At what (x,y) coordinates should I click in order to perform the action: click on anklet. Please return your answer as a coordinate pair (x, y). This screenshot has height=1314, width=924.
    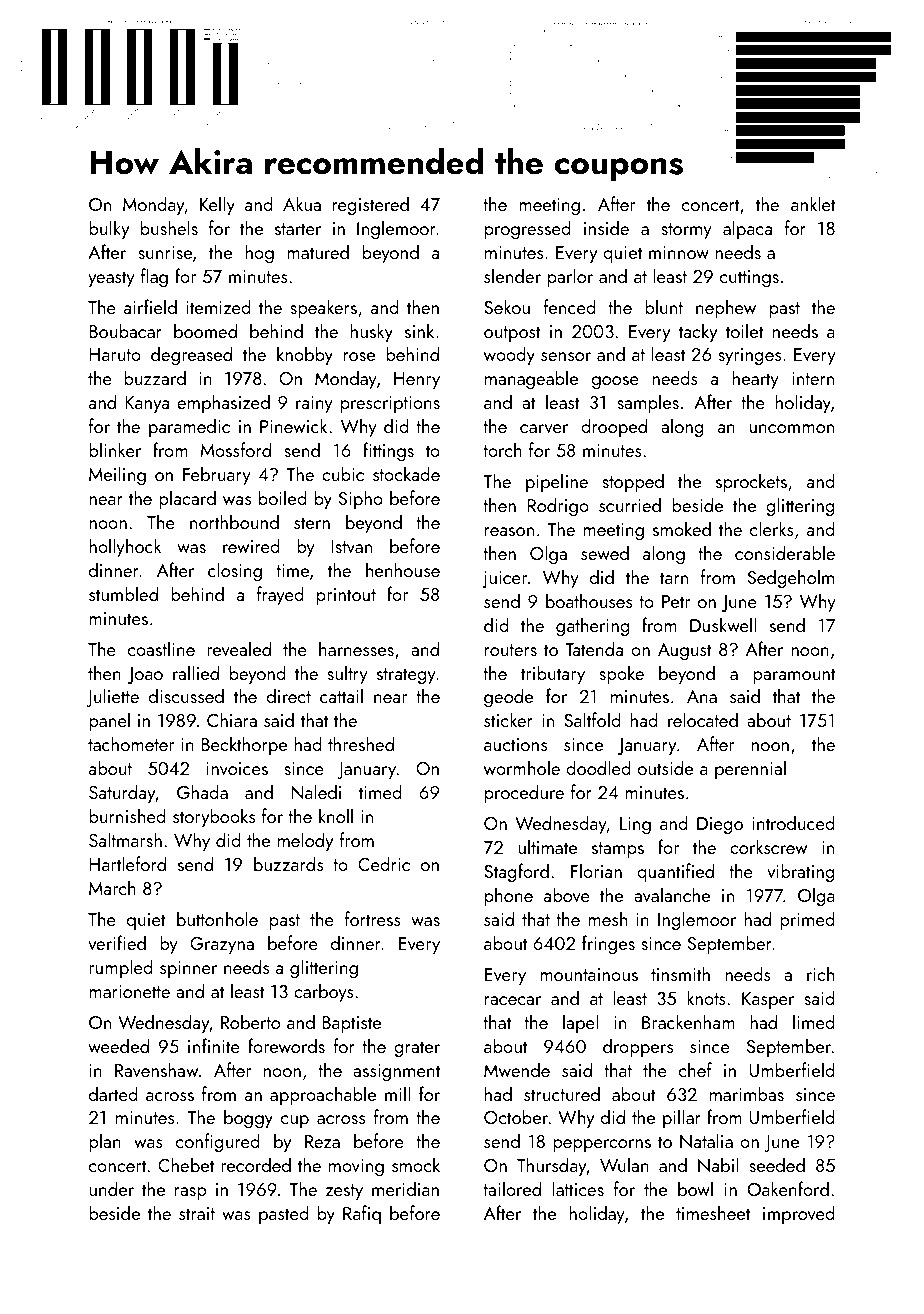
    Looking at the image, I should click on (813, 203).
